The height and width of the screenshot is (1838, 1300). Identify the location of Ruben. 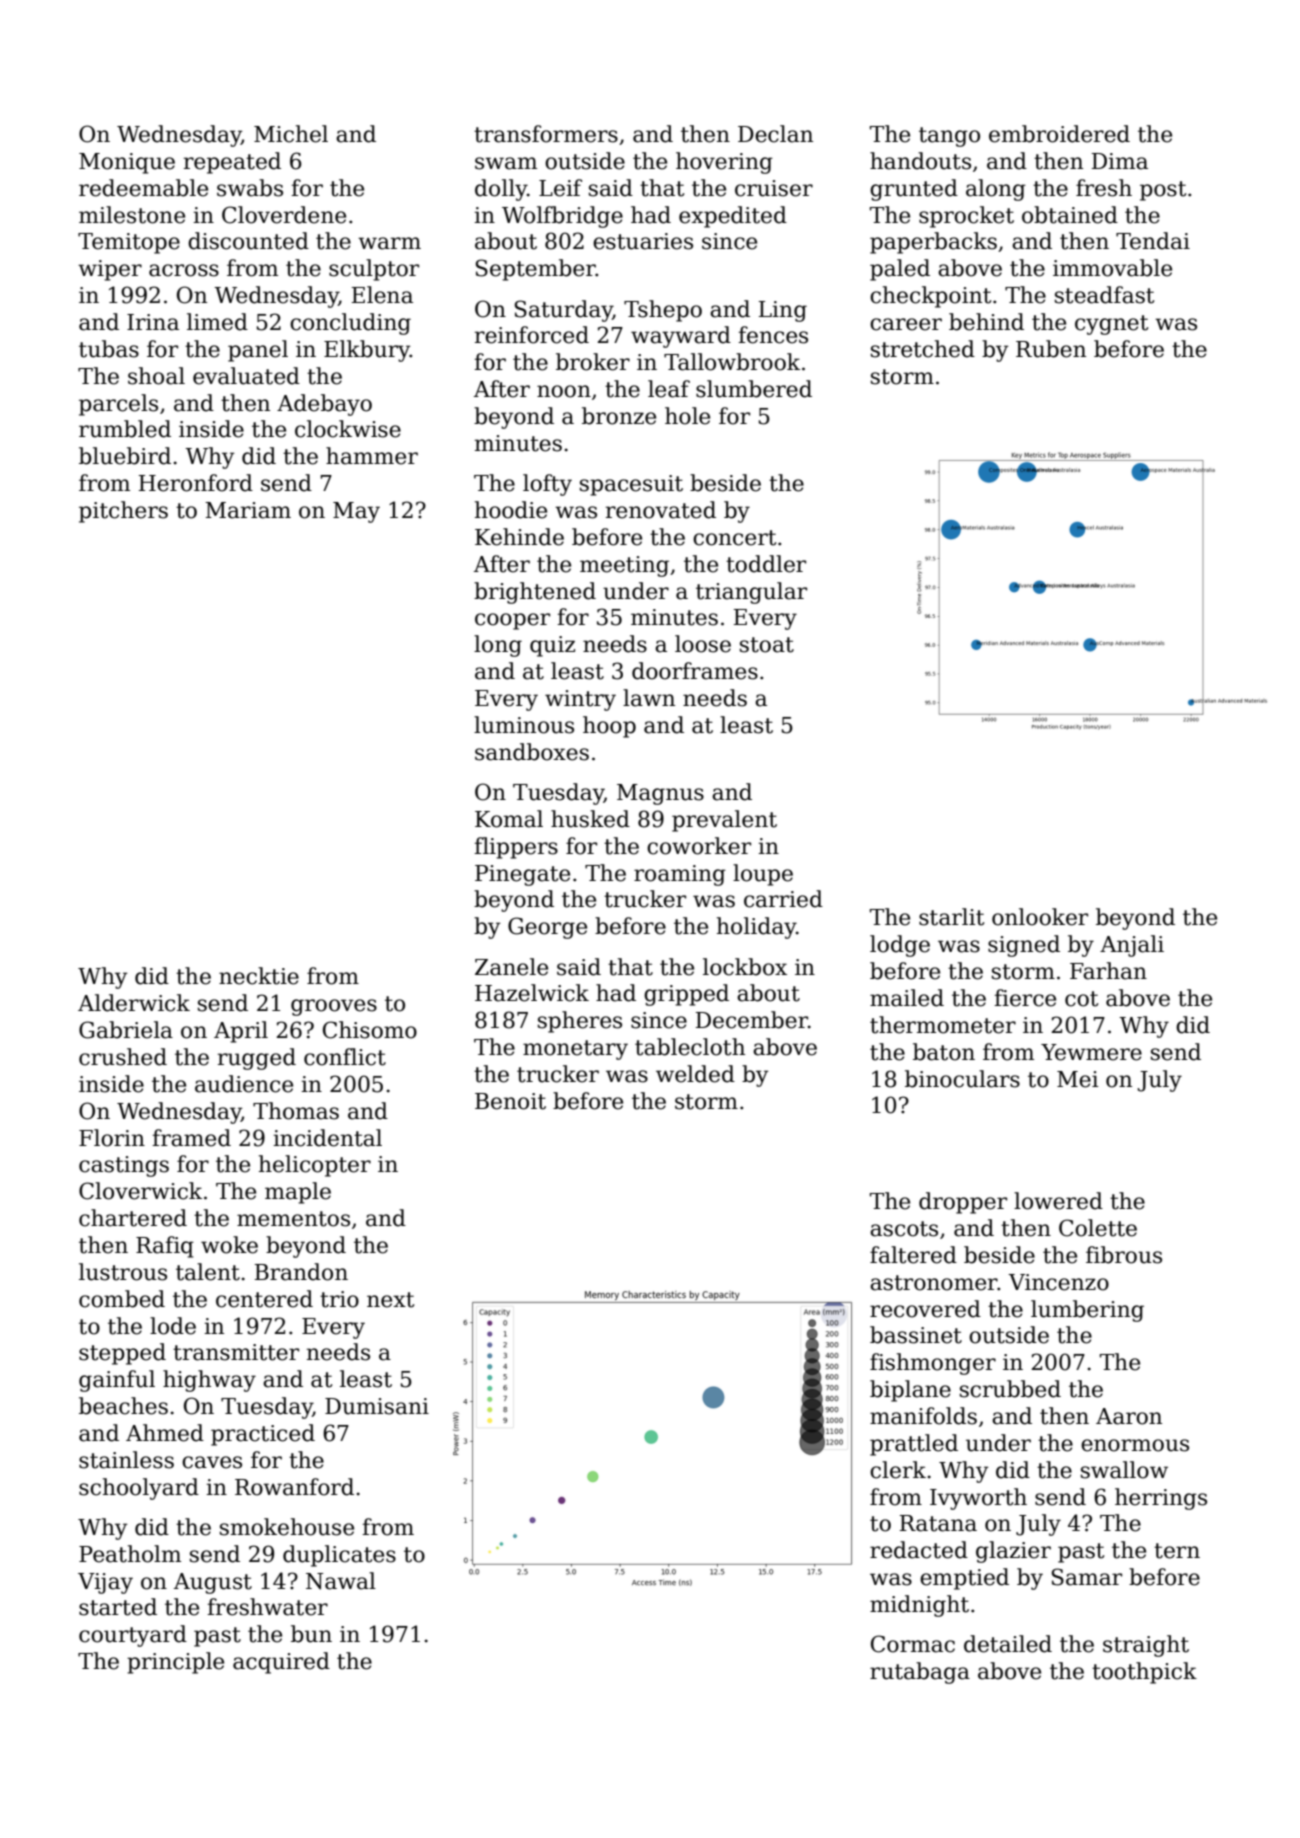
(1051, 349).
